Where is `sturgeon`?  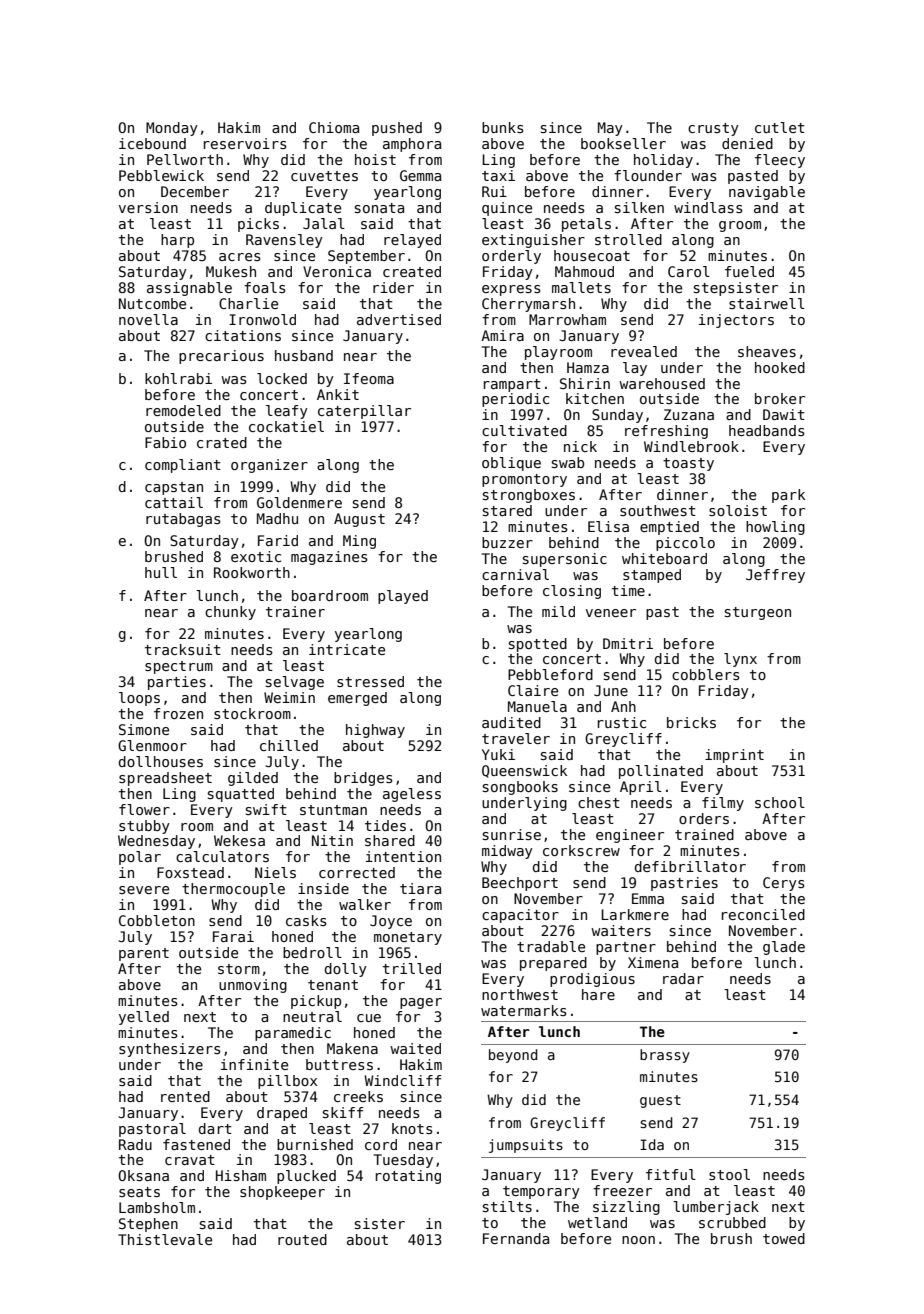 sturgeon is located at coordinates (758, 613).
